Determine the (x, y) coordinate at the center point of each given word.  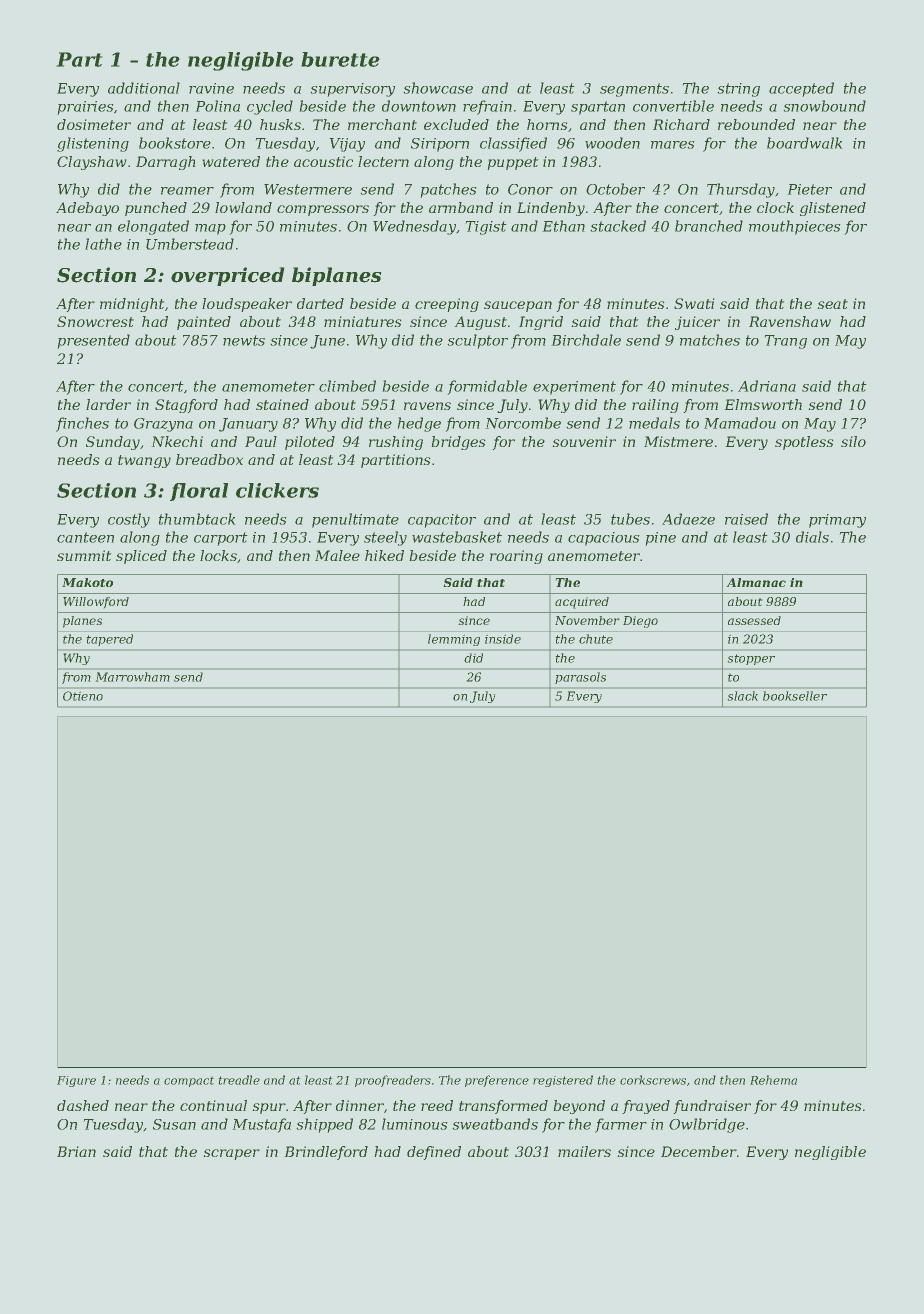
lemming (454, 640)
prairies (85, 108)
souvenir (584, 441)
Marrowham (132, 677)
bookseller (795, 696)
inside (503, 639)
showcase (438, 88)
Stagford (186, 406)
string (738, 90)
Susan (174, 1124)
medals (654, 423)
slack (742, 696)
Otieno (83, 696)
